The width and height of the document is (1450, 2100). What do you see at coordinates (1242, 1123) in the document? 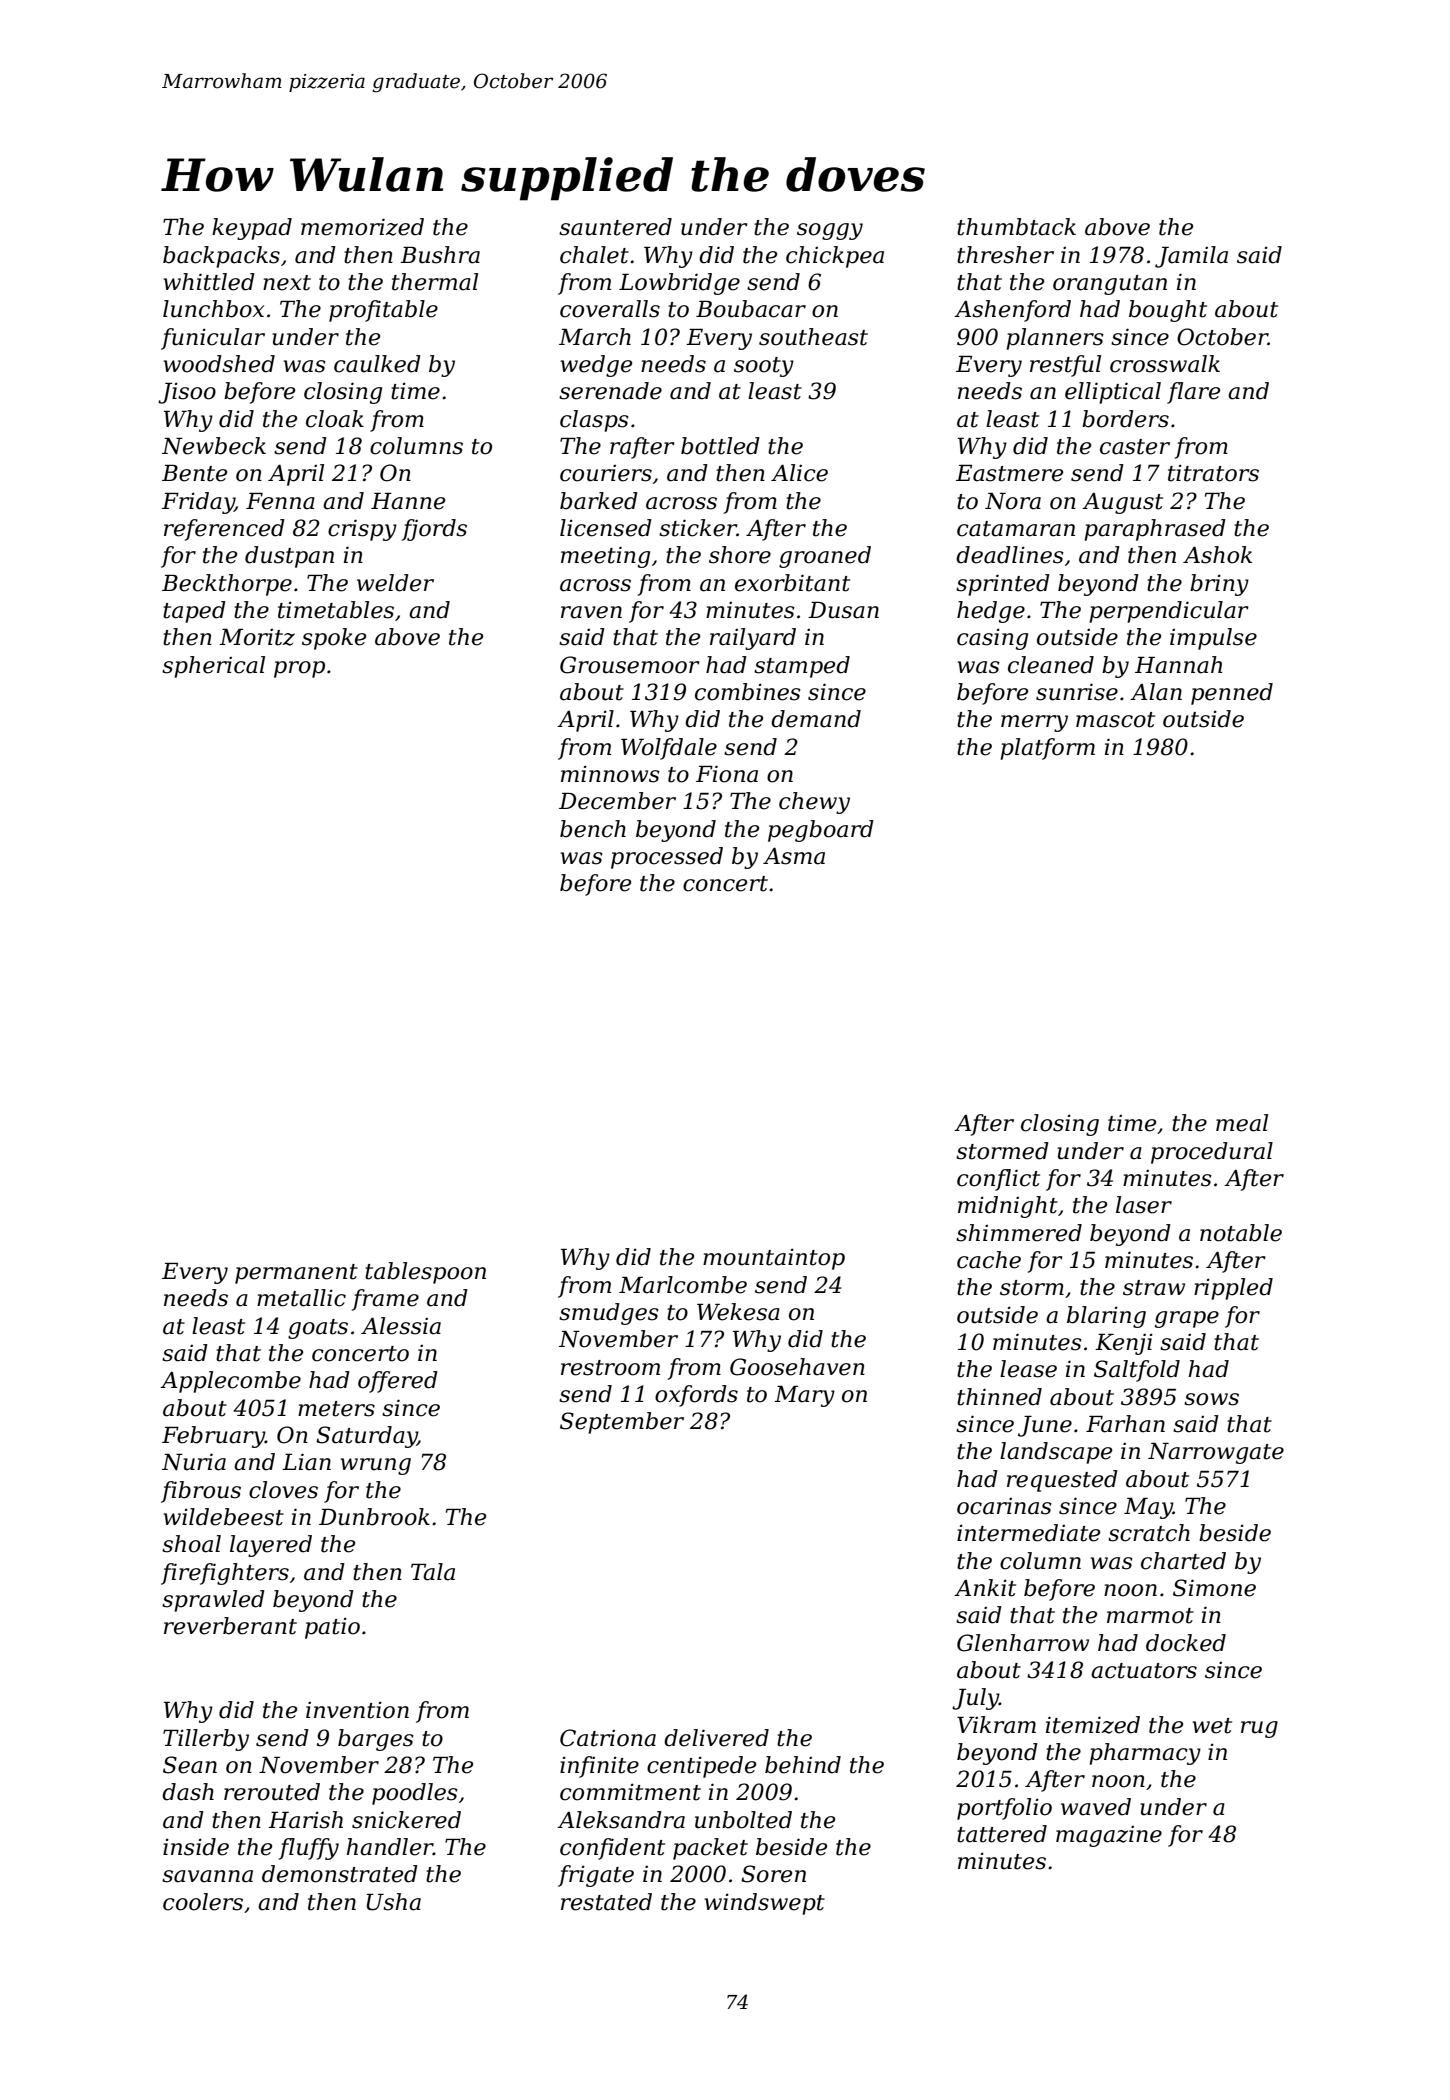
I see `meal` at bounding box center [1242, 1123].
